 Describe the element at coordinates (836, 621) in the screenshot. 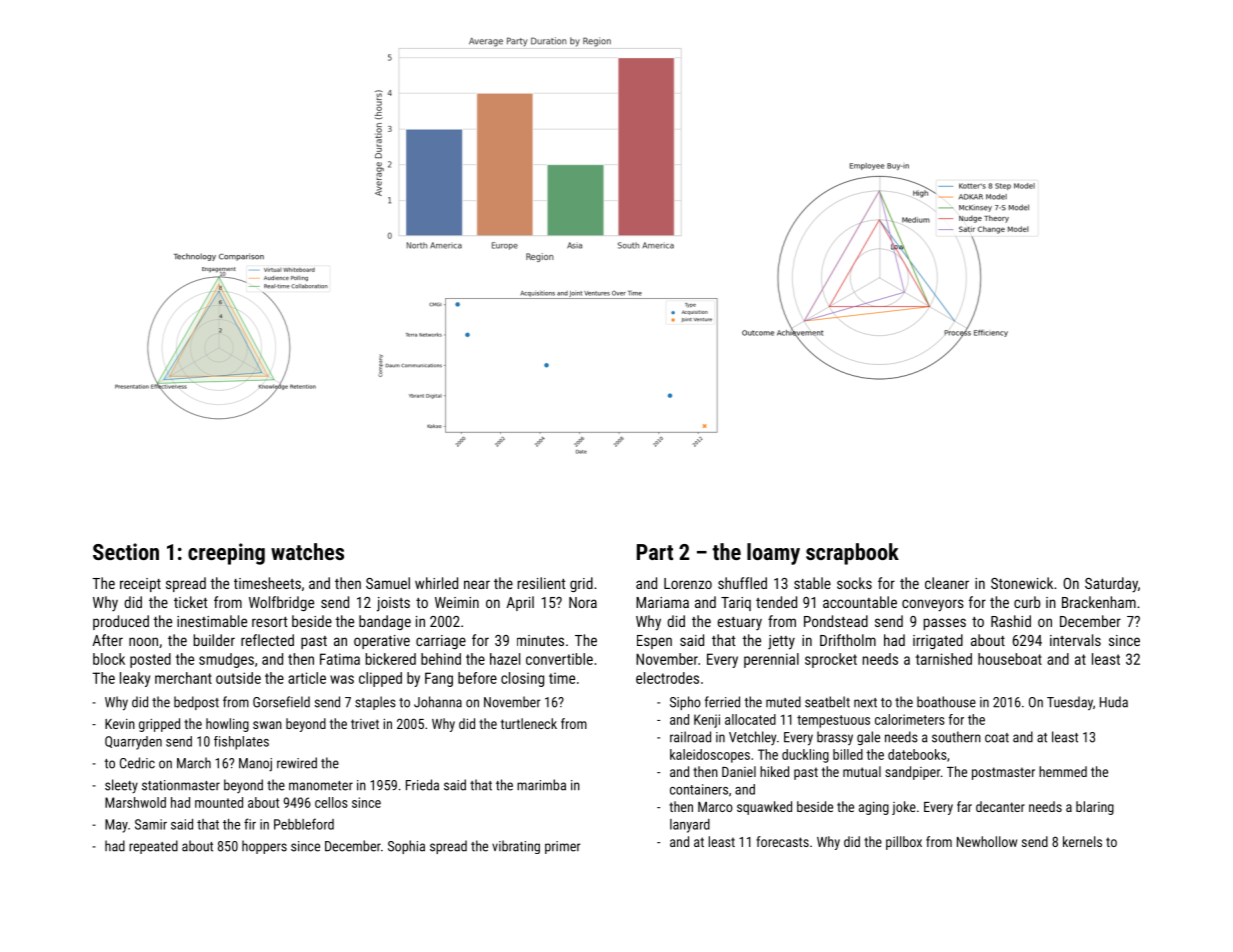

I see `Pondstead` at that location.
